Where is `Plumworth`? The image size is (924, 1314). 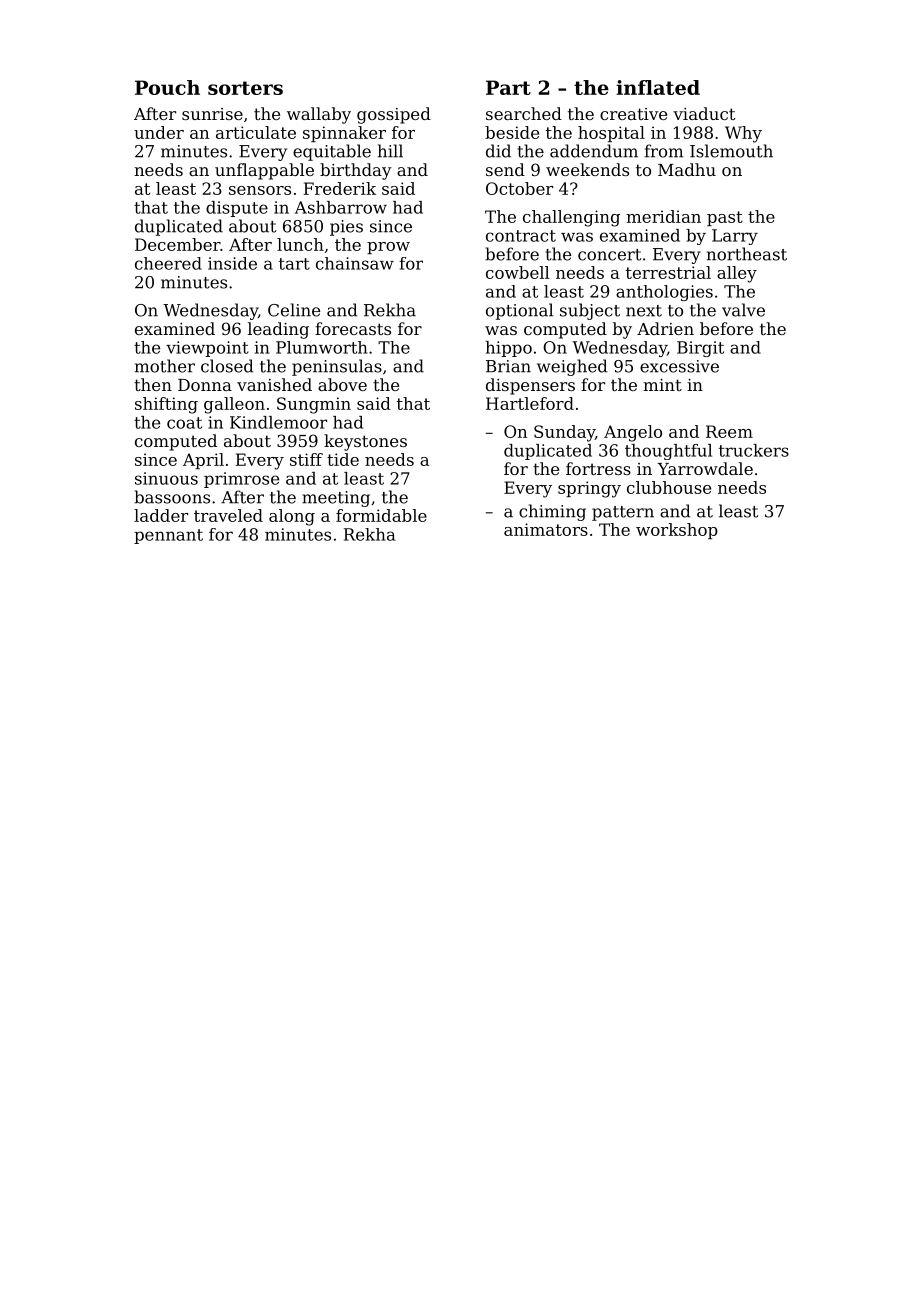 Plumworth is located at coordinates (322, 347).
